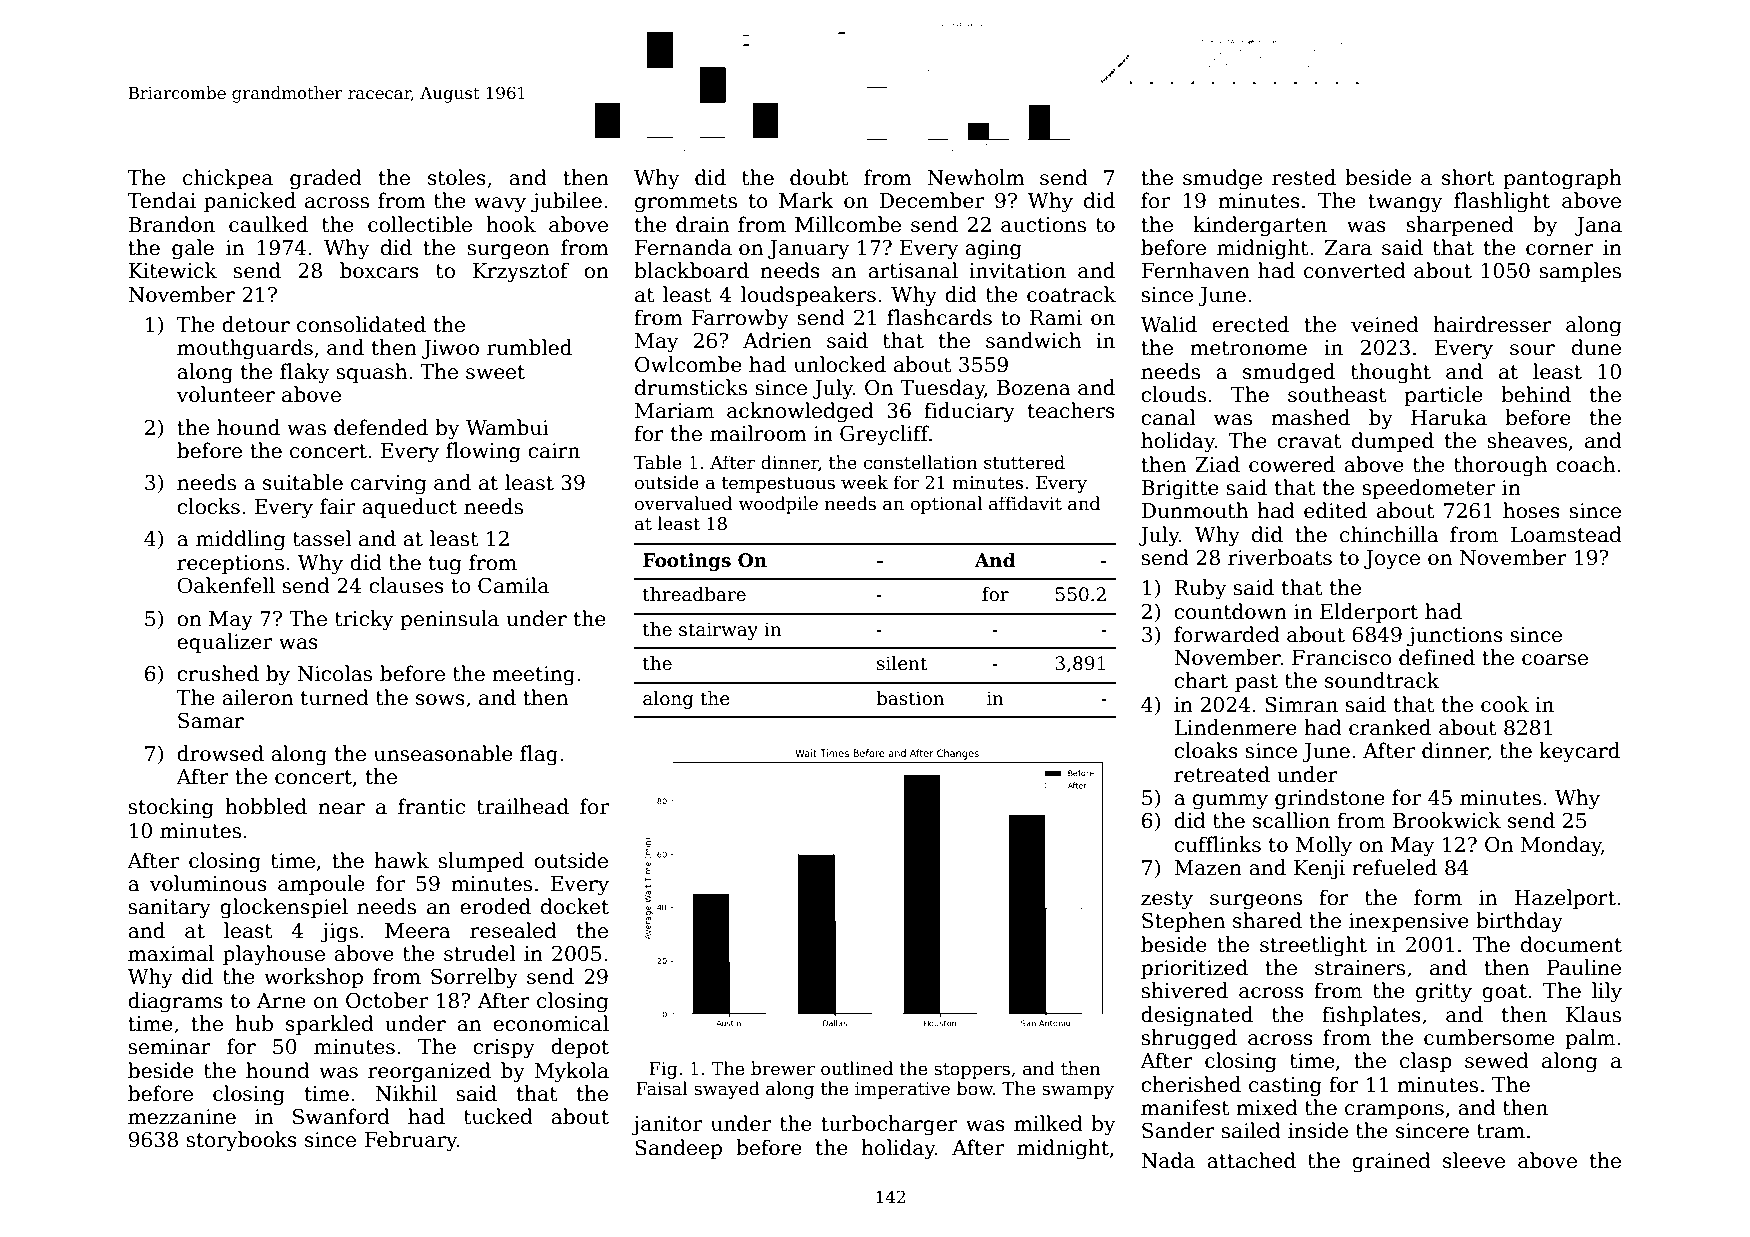 This screenshot has width=1750, height=1237. I want to click on storybooks, so click(241, 1141).
